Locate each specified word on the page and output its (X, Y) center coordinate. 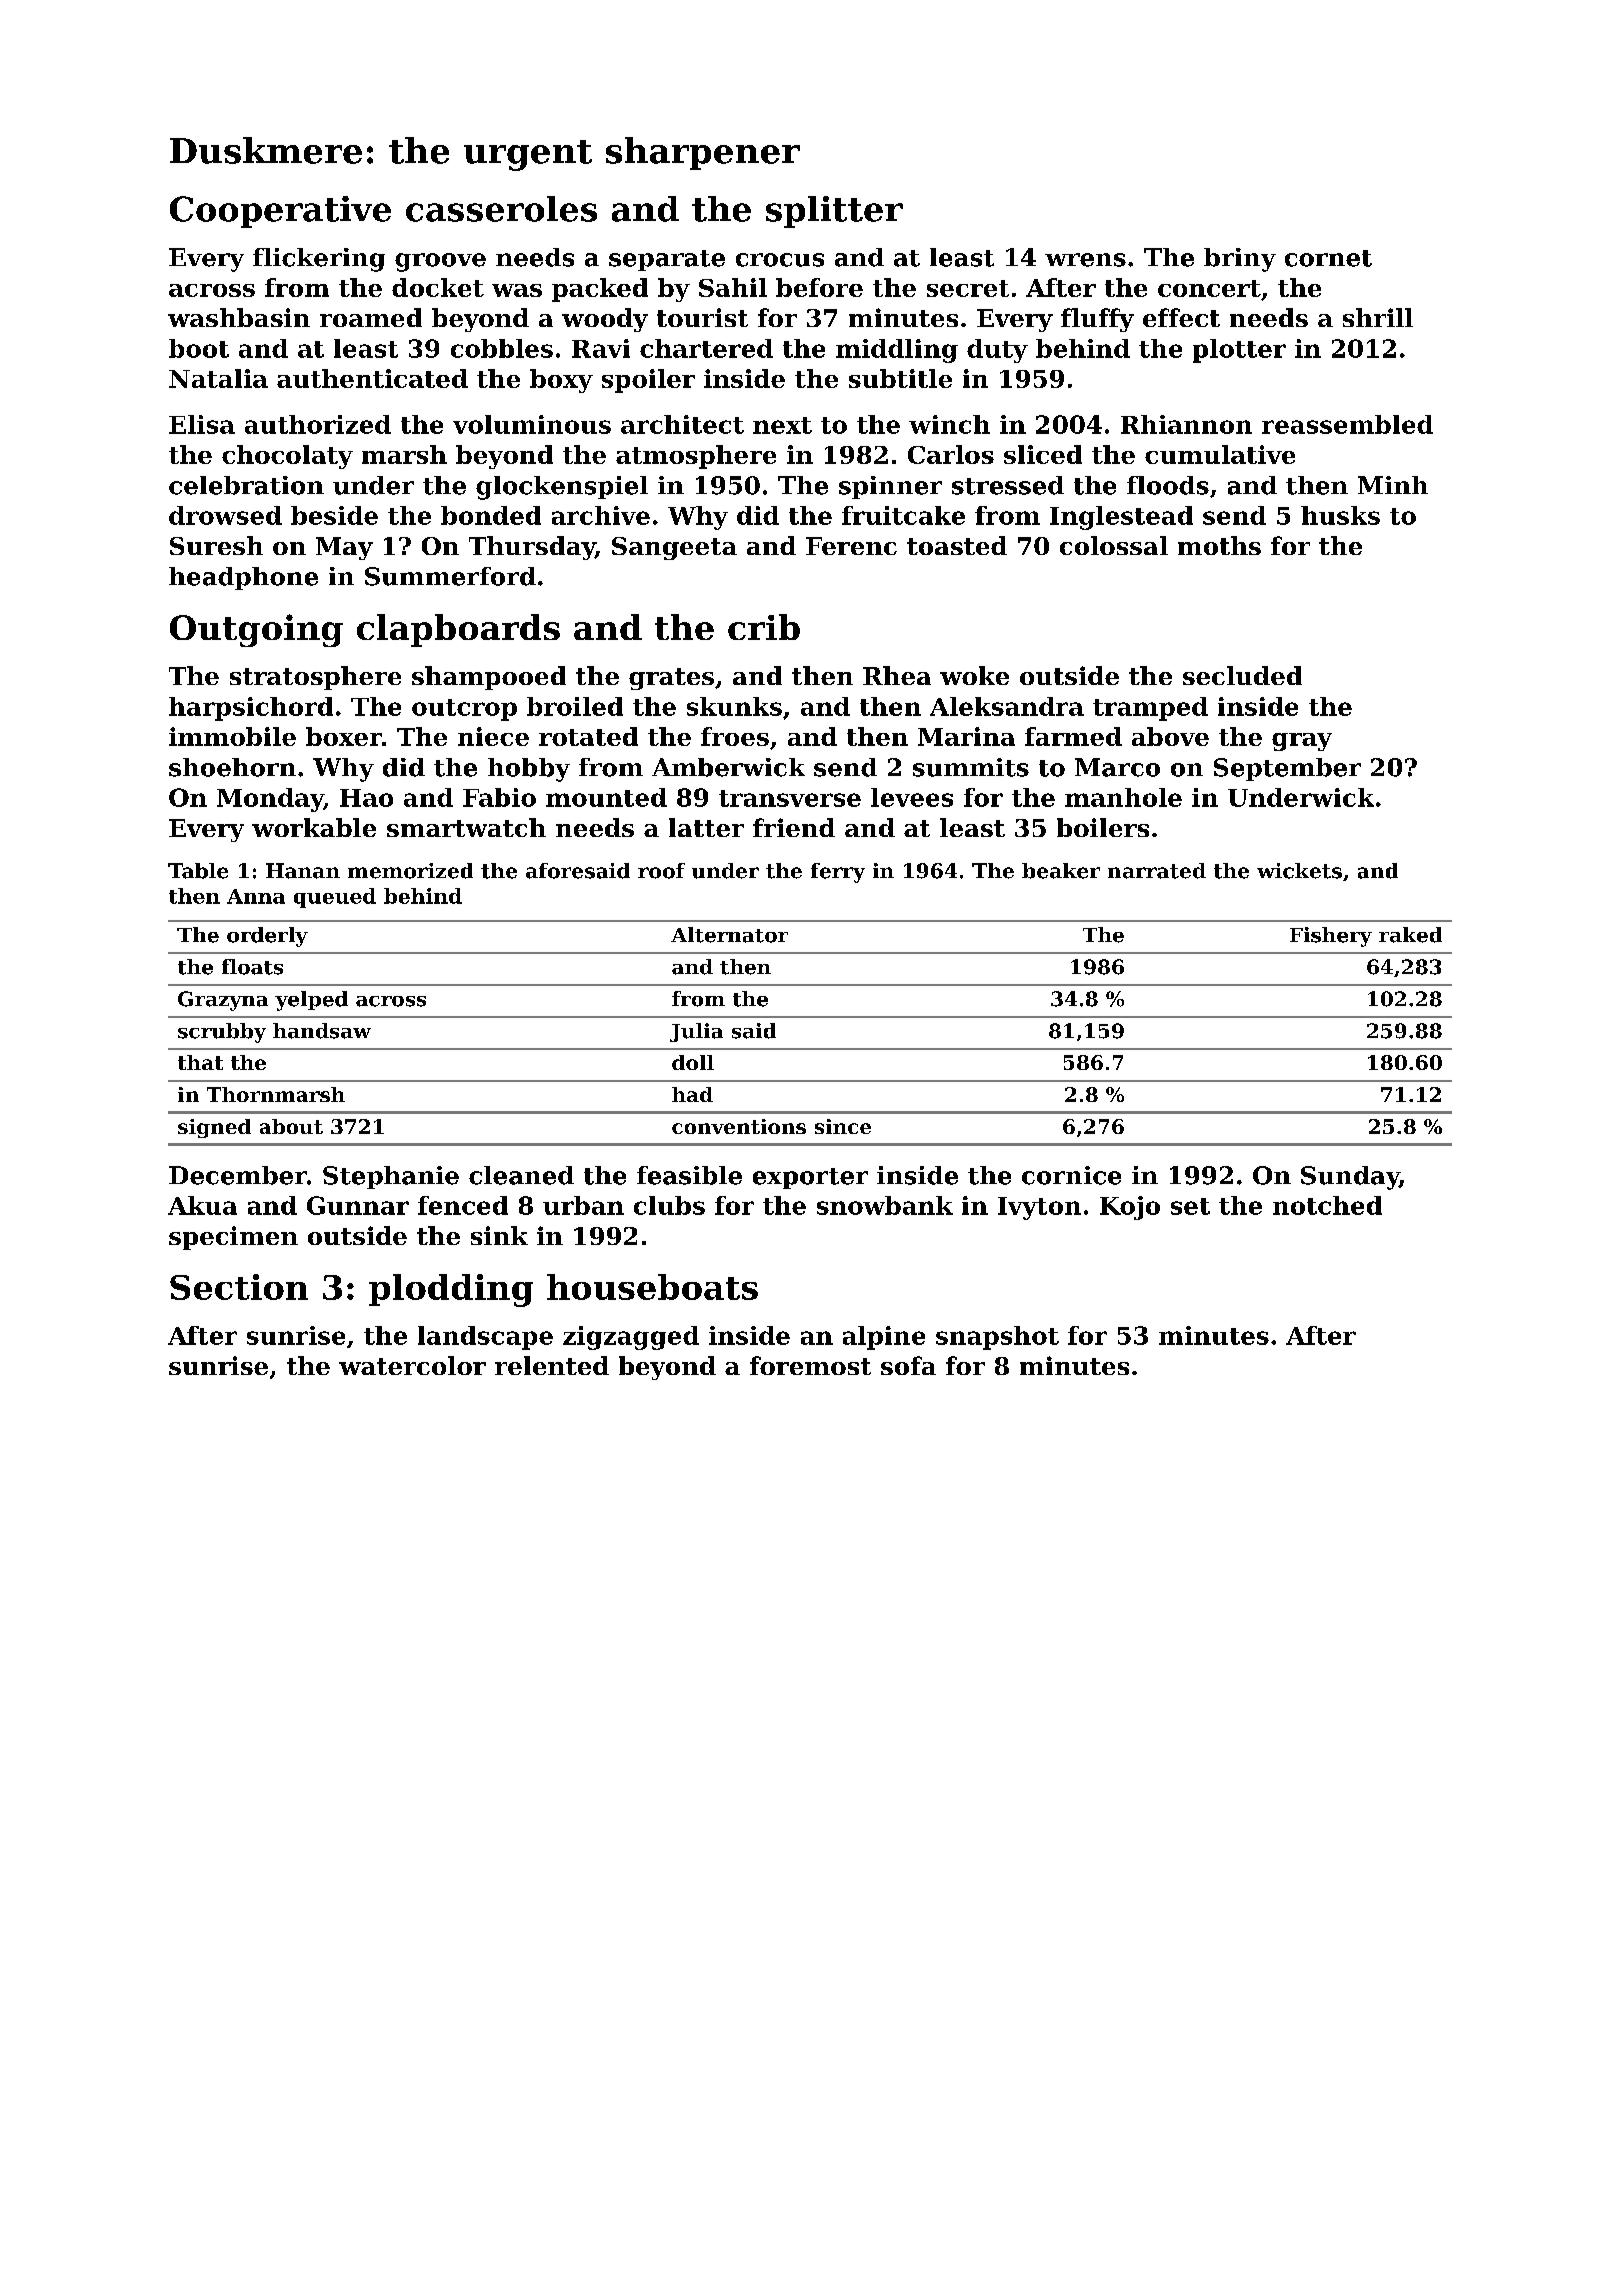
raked (1410, 935)
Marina (966, 736)
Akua (202, 1205)
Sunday (1350, 1178)
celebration (246, 485)
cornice (1071, 1175)
